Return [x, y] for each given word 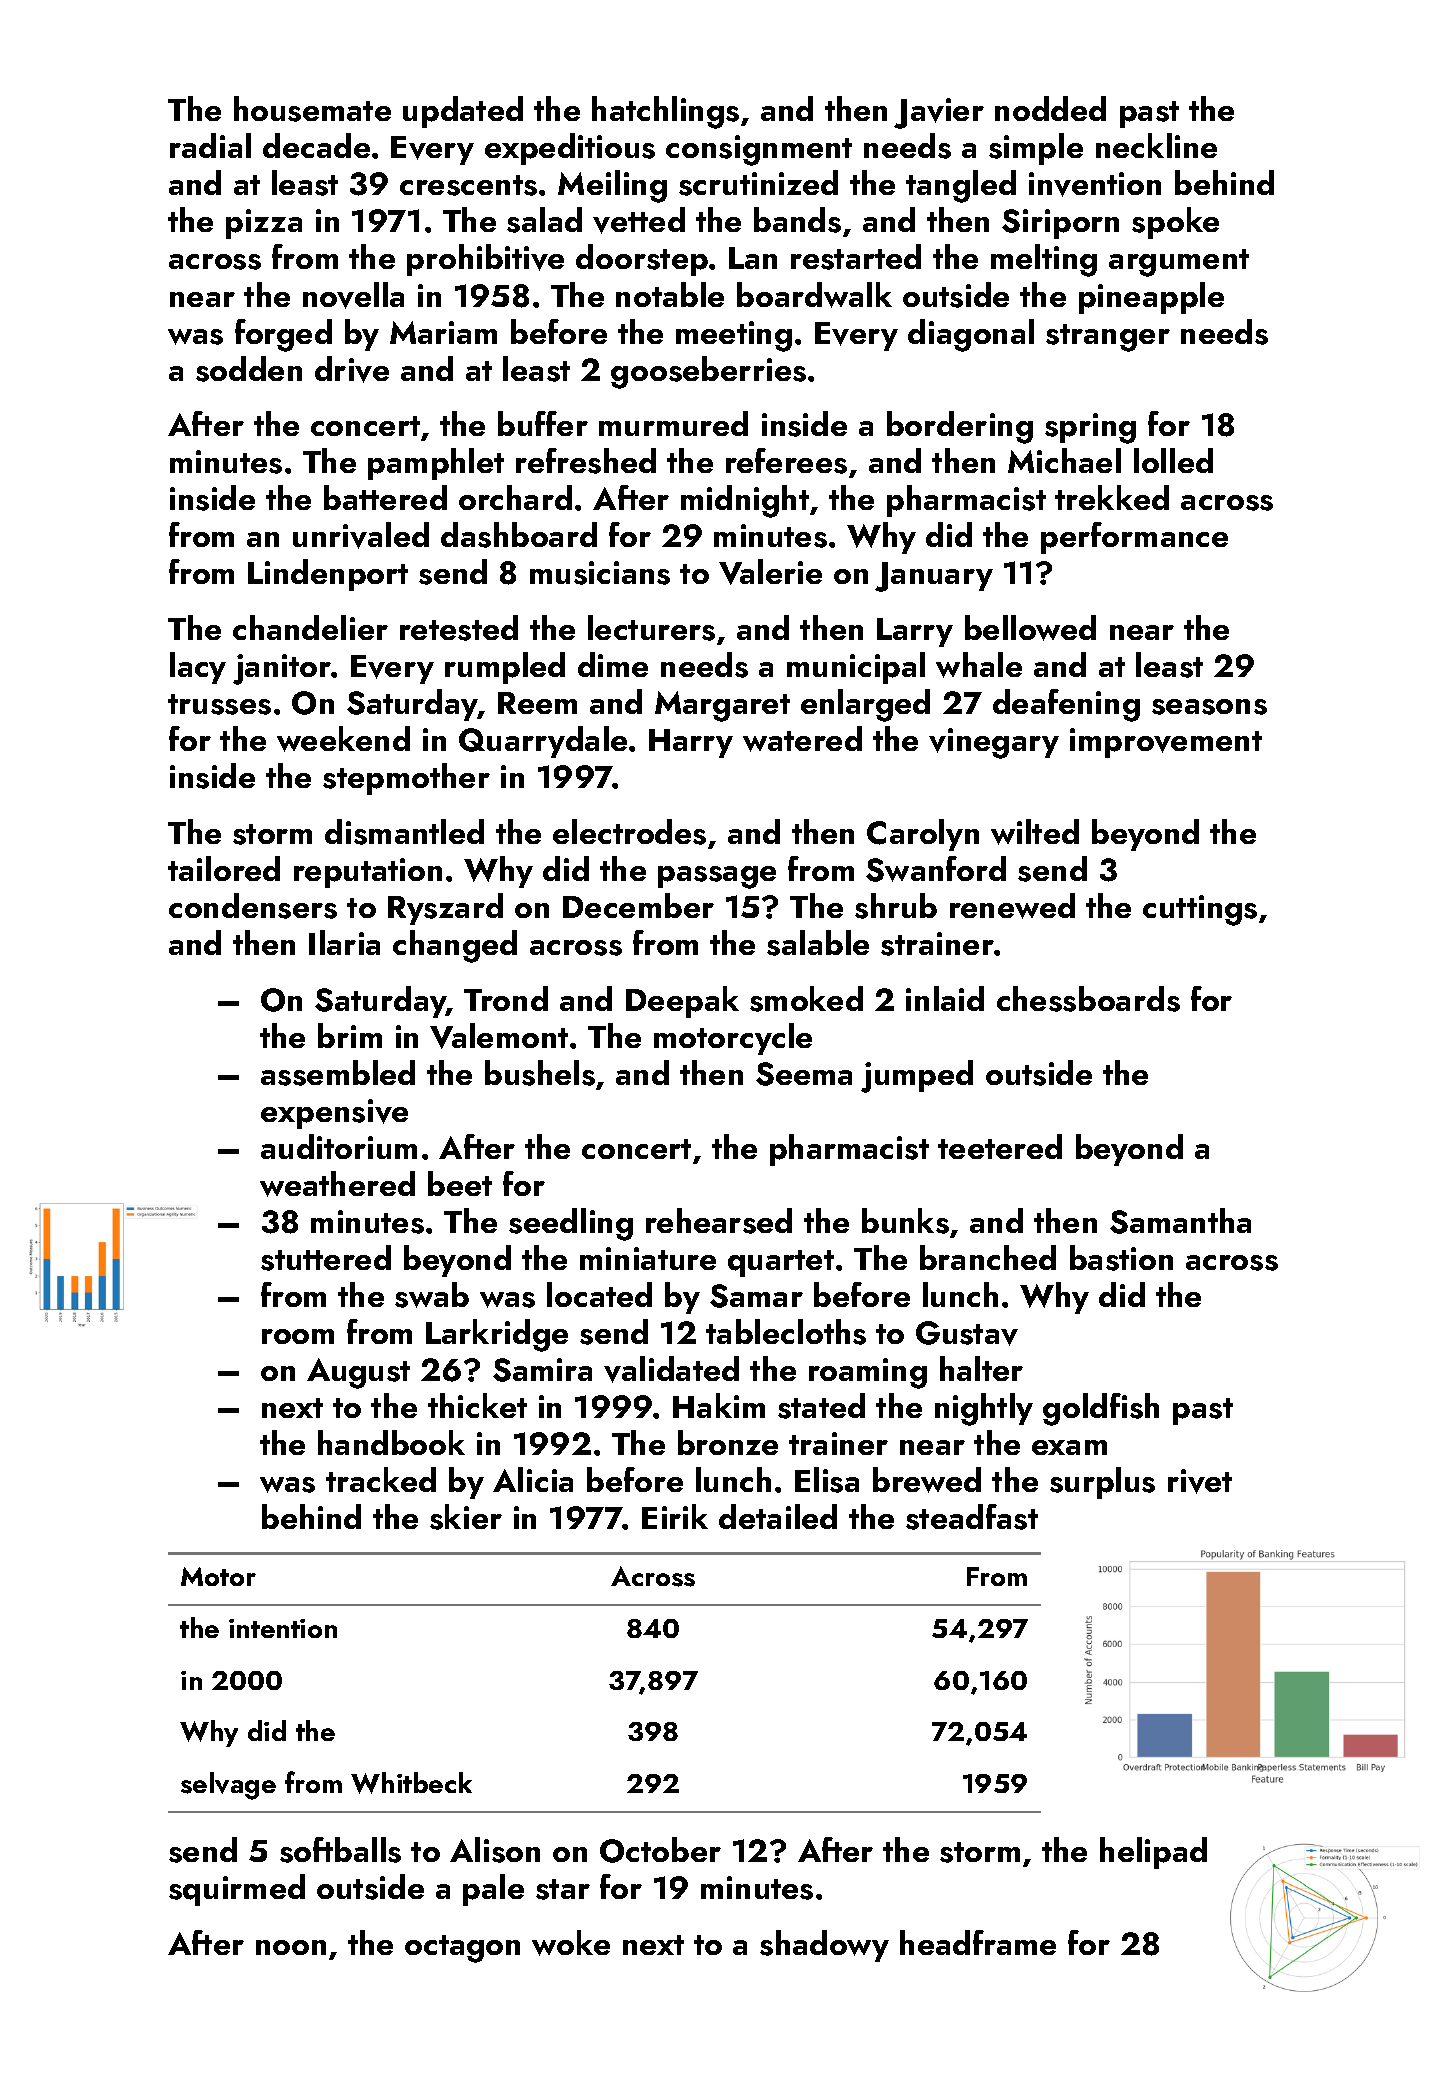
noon [291, 1947]
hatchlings [665, 112]
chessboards [1088, 999]
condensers [253, 906]
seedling [571, 1224]
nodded [1050, 108]
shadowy [824, 1946]
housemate [312, 109]
